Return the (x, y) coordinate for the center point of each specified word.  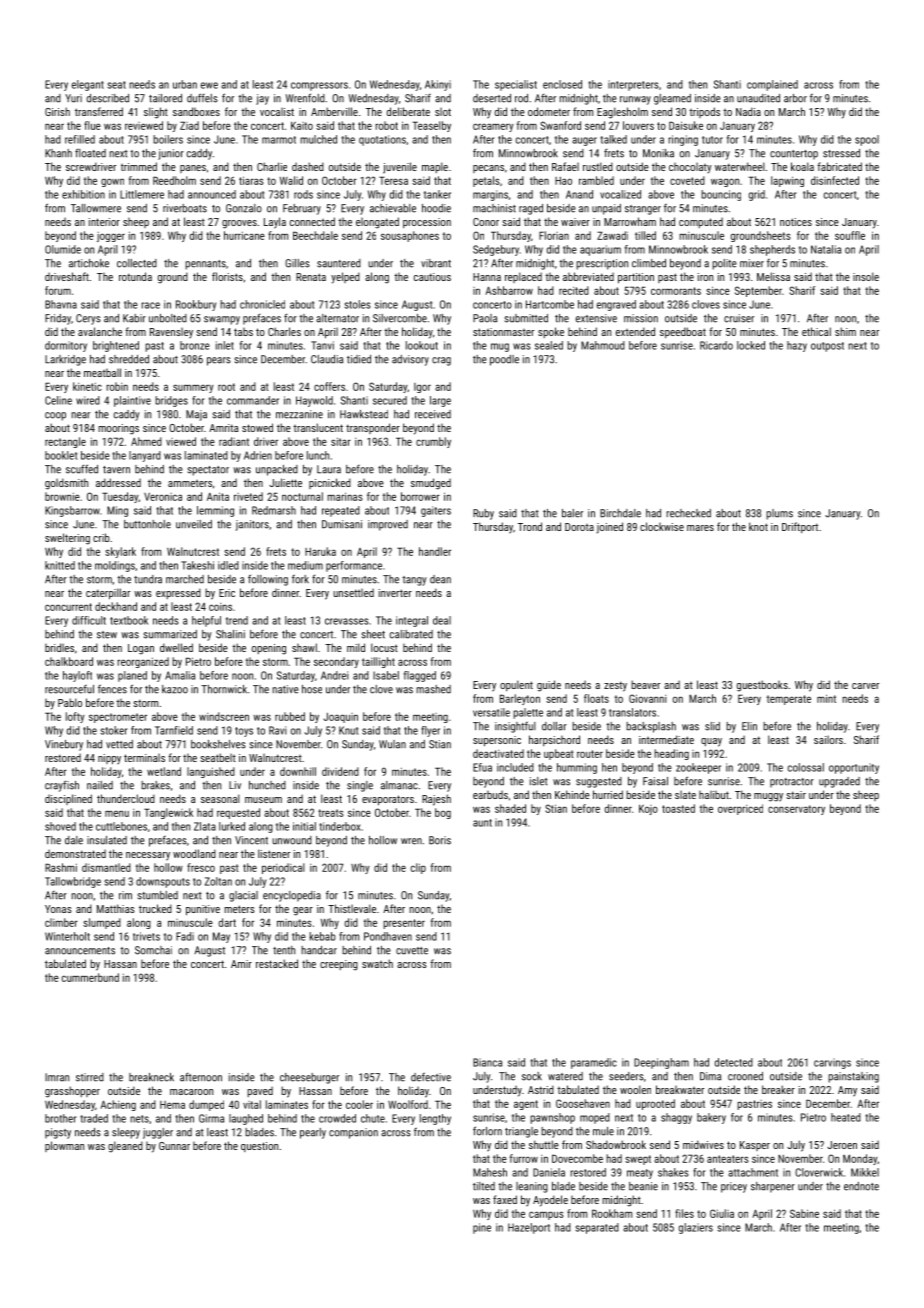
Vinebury (64, 745)
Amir (241, 964)
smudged (431, 484)
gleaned (125, 1147)
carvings (832, 1063)
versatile (491, 712)
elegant (88, 85)
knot (758, 526)
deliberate (408, 111)
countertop (794, 155)
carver (865, 686)
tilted (484, 1186)
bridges (171, 401)
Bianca (487, 1062)
